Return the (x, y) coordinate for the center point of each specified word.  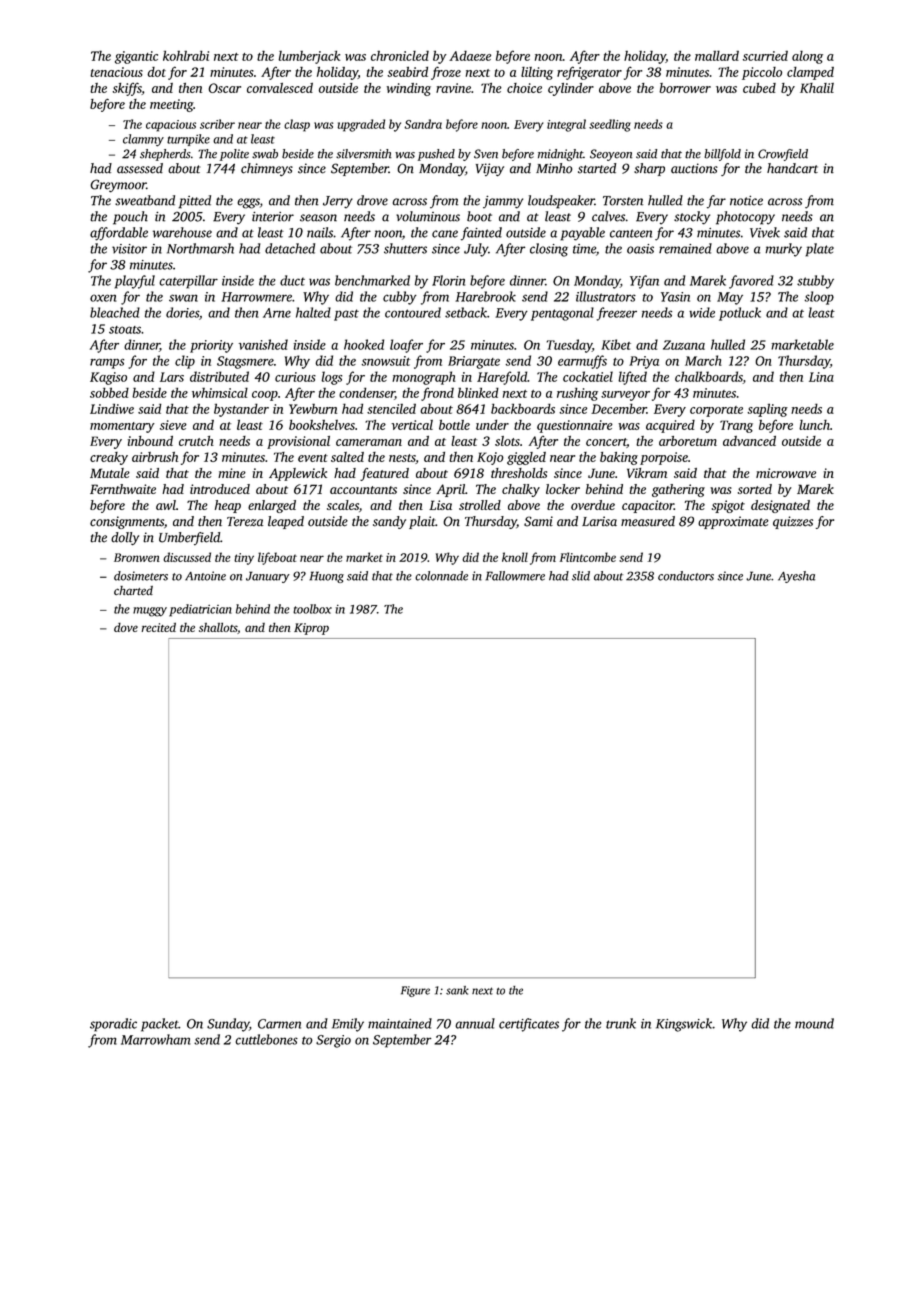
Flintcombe (588, 557)
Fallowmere (515, 576)
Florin (448, 280)
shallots (218, 627)
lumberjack (309, 57)
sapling (767, 410)
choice (524, 88)
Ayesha (796, 577)
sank (457, 990)
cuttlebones (267, 1039)
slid (581, 576)
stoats (125, 330)
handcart (792, 168)
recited (158, 627)
